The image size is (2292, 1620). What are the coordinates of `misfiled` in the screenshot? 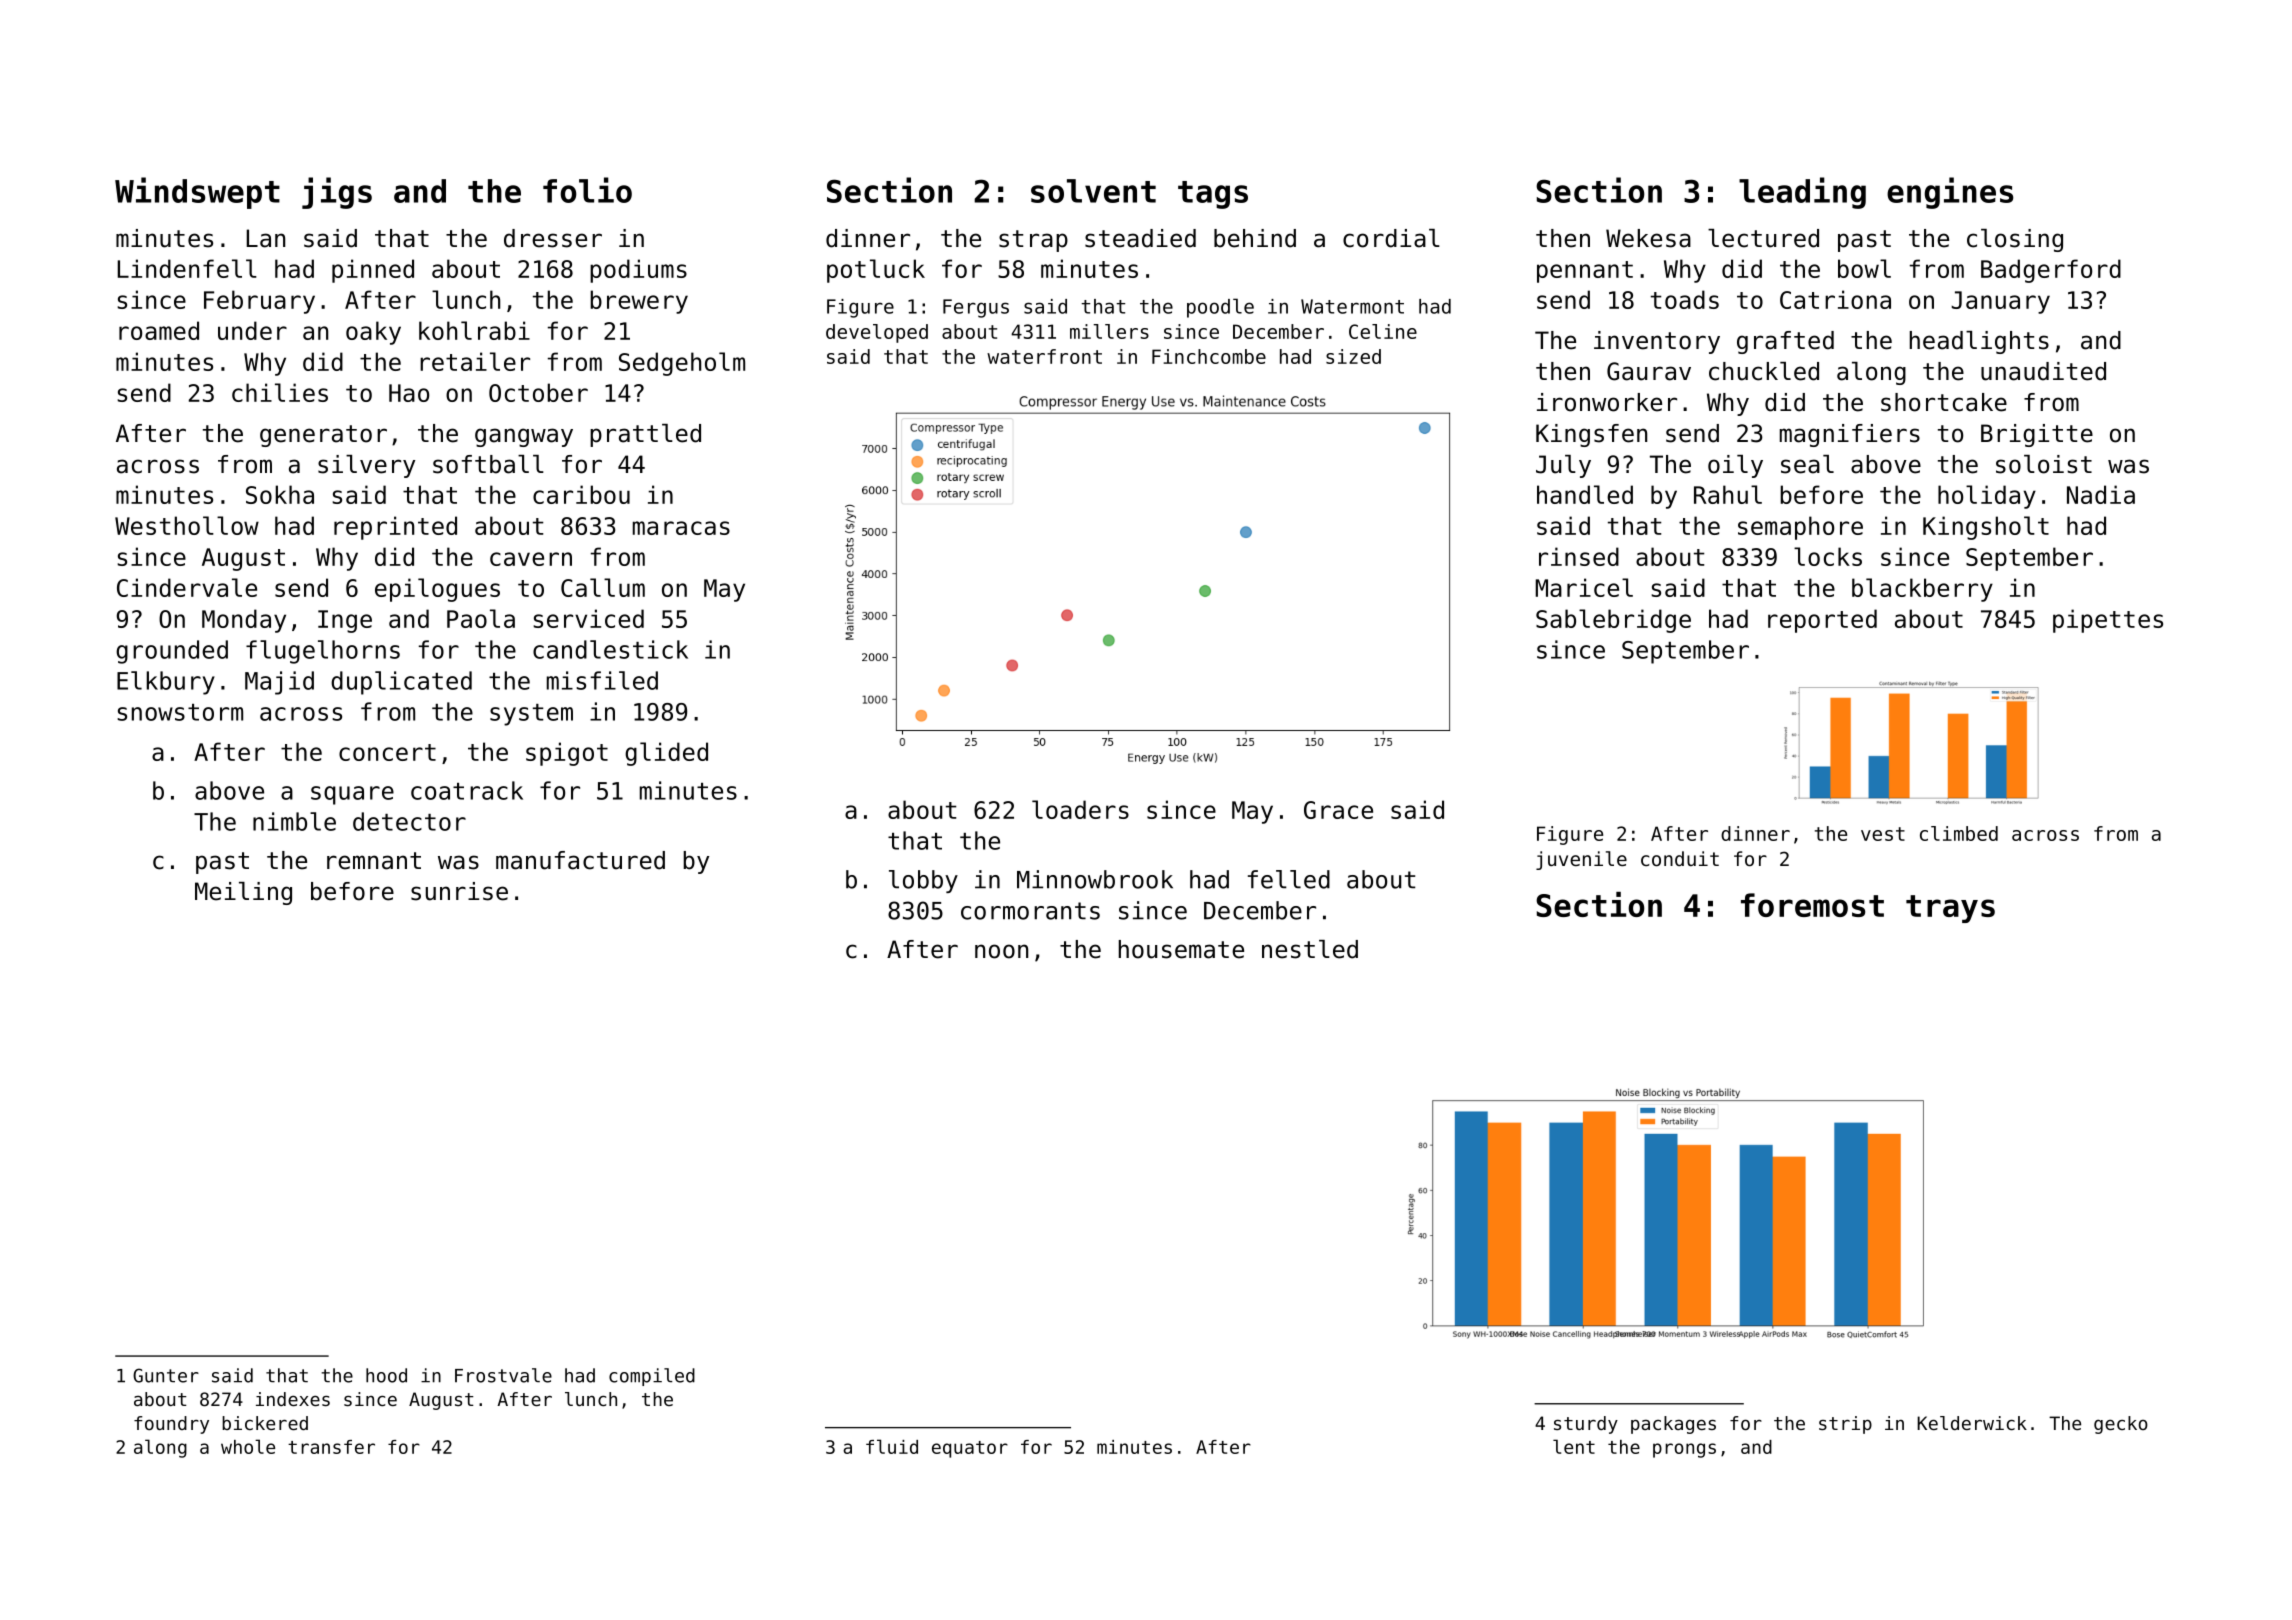 It's located at (602, 680).
